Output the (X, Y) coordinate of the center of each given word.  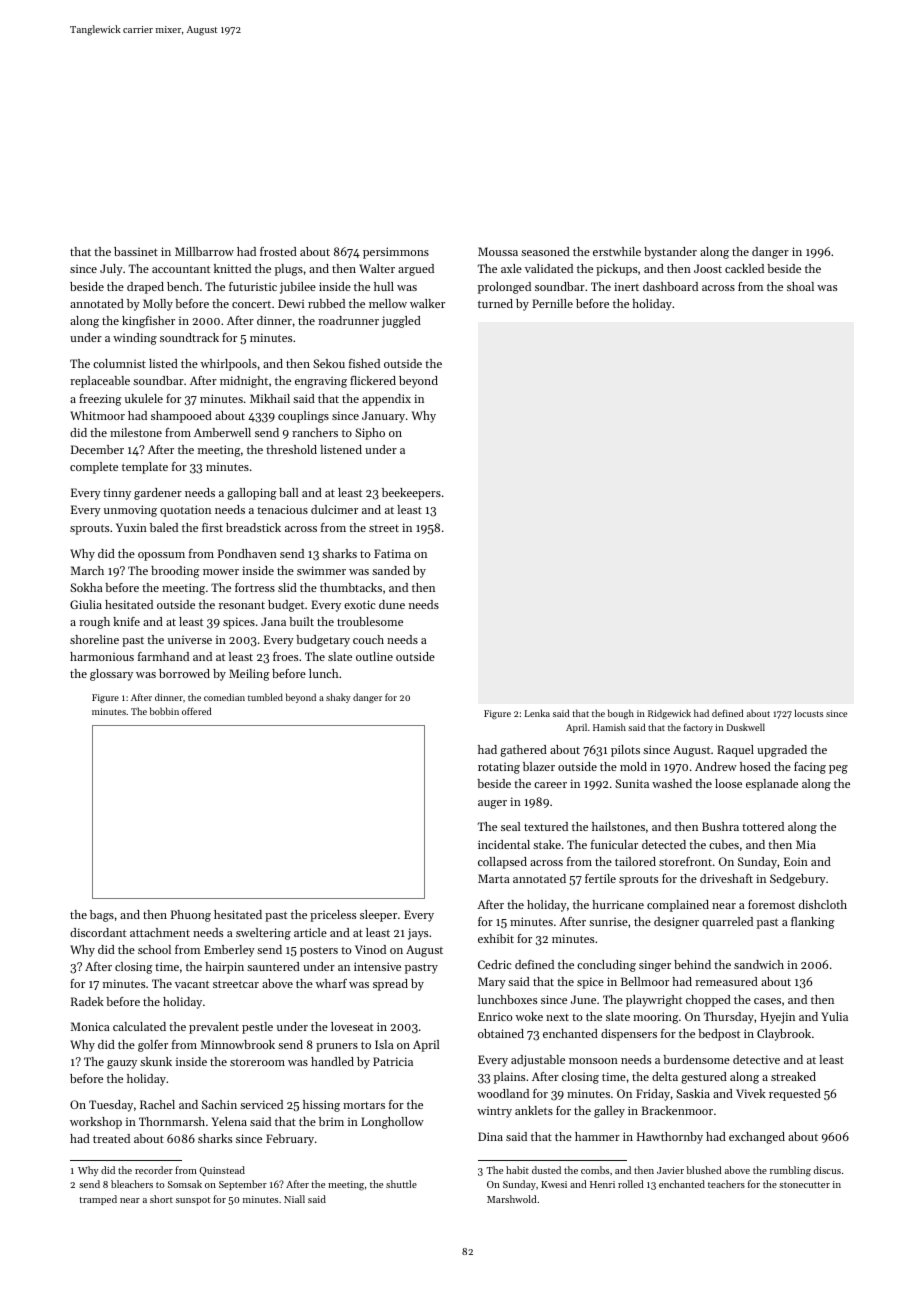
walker (427, 303)
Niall (294, 1199)
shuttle (401, 1184)
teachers (726, 1184)
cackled (744, 268)
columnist (119, 363)
